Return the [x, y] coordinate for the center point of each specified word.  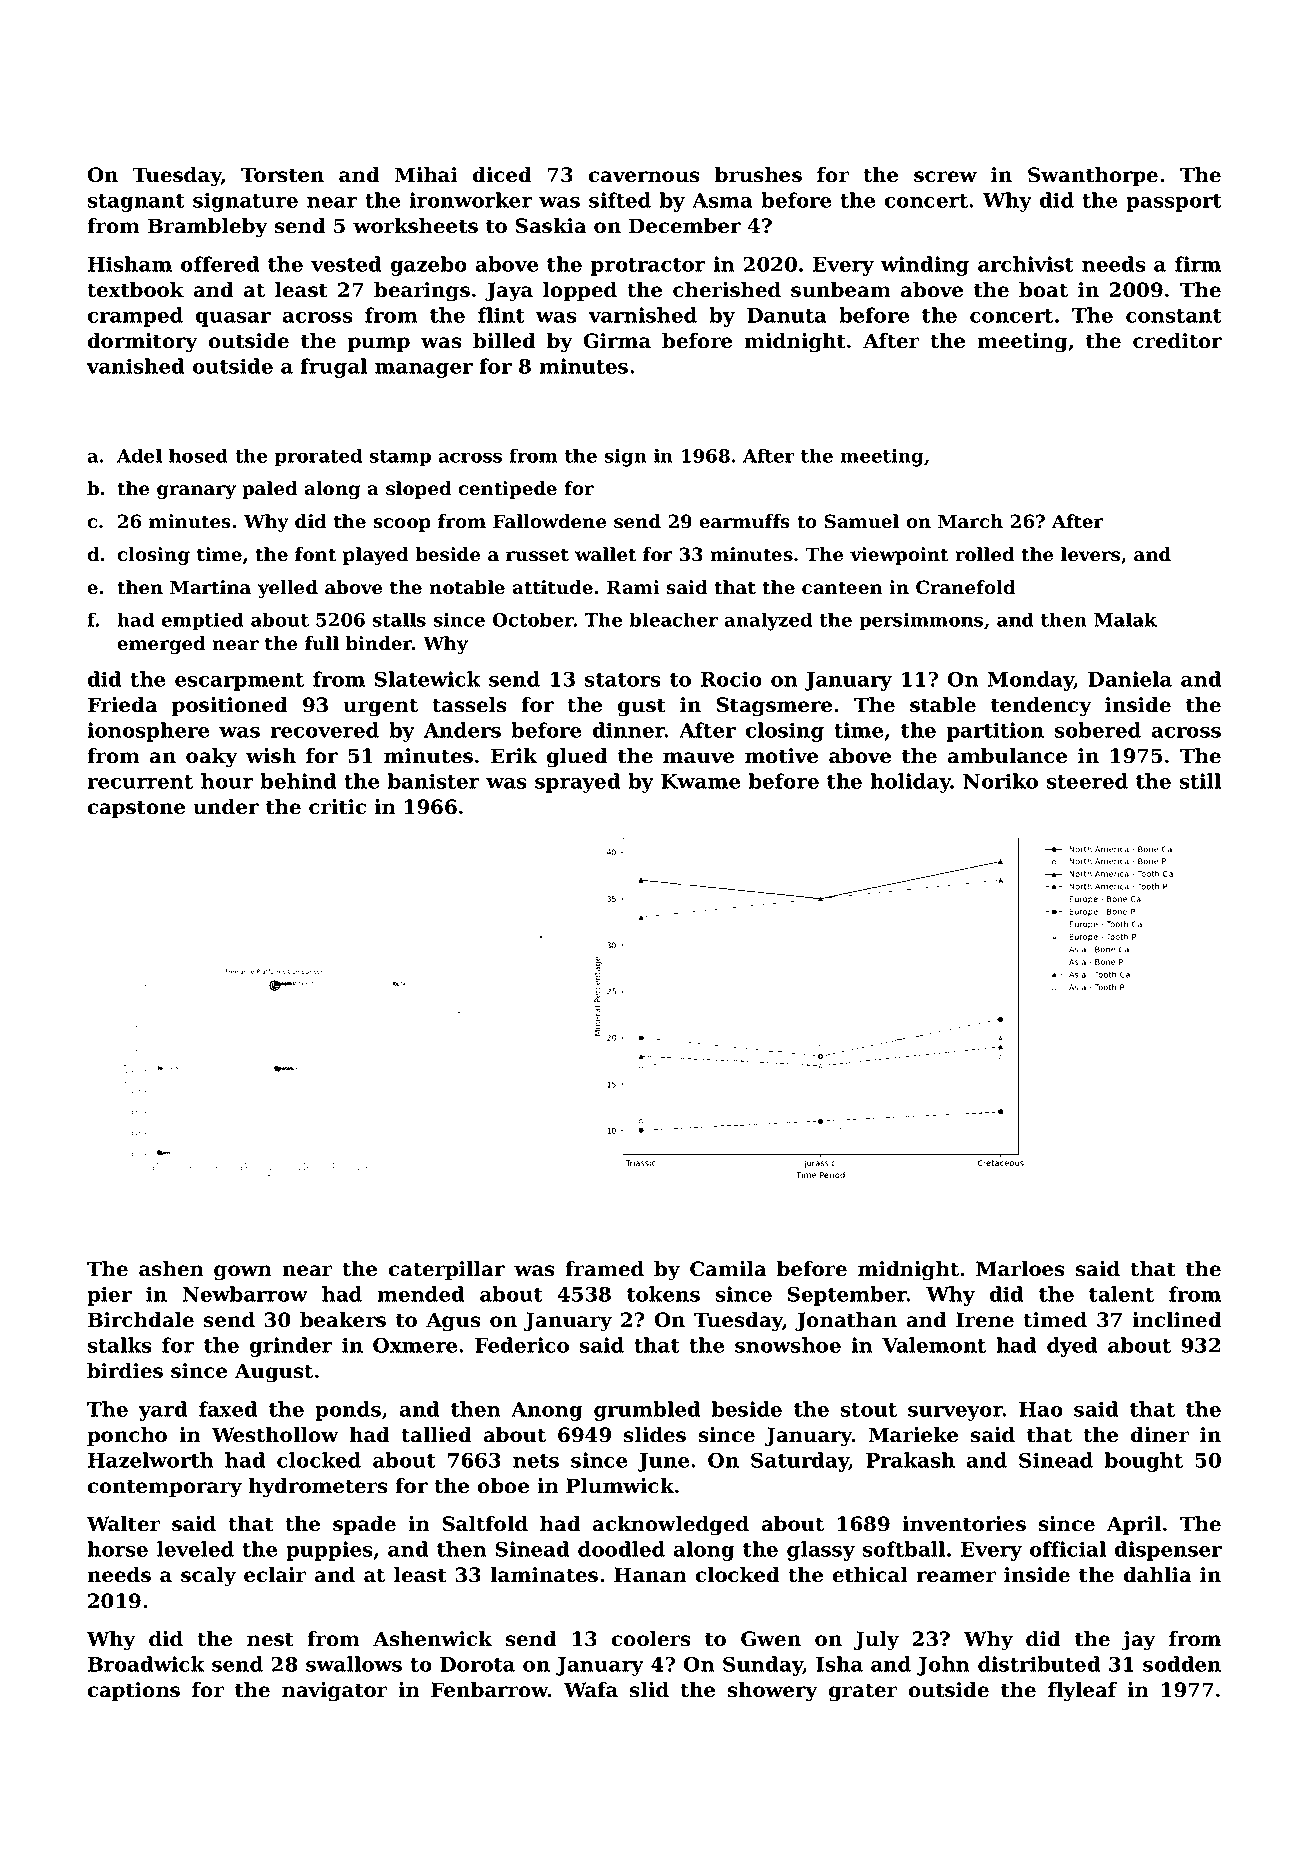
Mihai [426, 175]
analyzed [768, 621]
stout [869, 1410]
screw [945, 177]
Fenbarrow [489, 1690]
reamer [956, 1577]
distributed [1039, 1664]
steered [1087, 781]
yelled [288, 589]
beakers [343, 1320]
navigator [334, 1692]
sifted [620, 200]
